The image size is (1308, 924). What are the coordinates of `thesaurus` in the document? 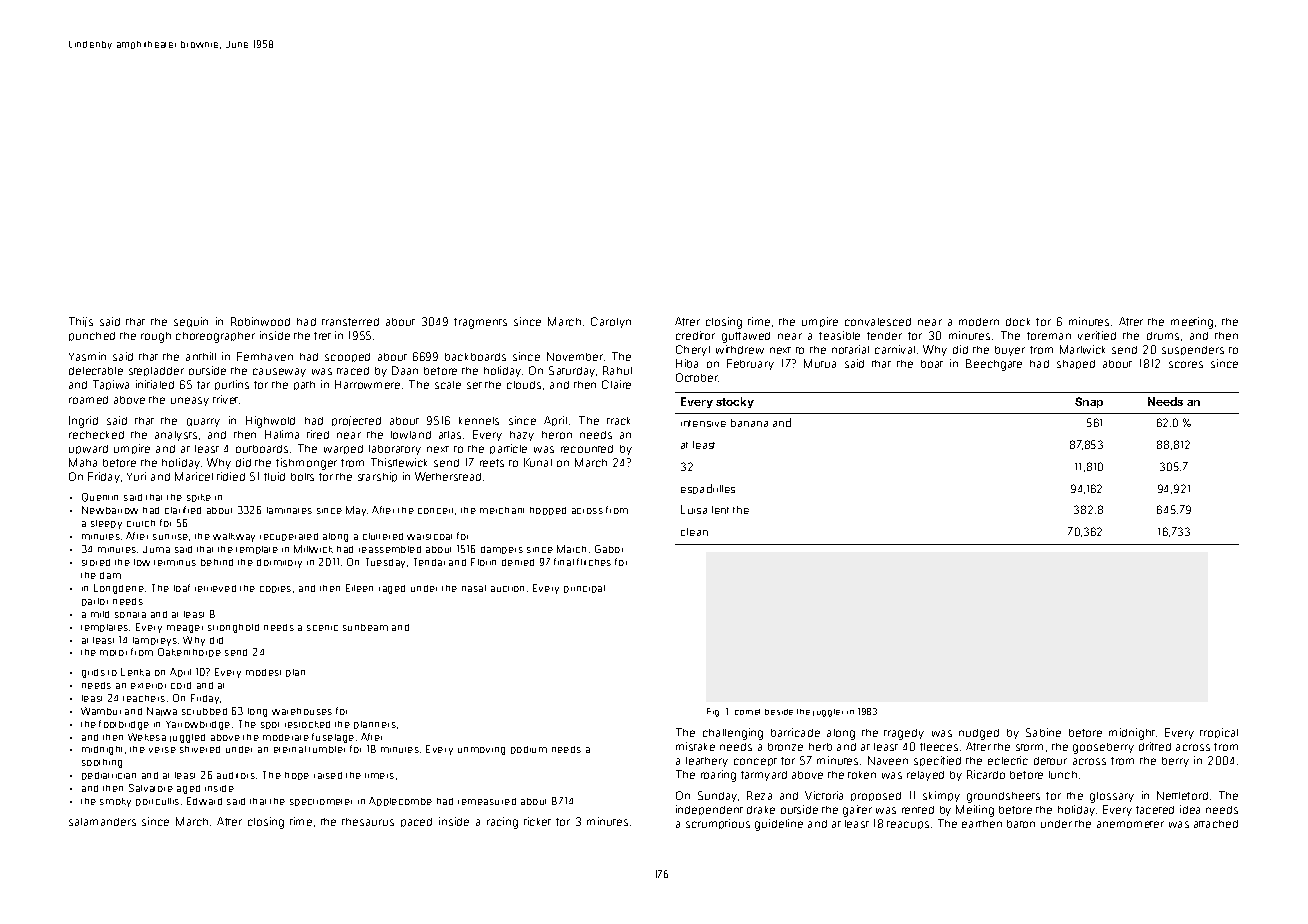 It's located at (368, 822).
